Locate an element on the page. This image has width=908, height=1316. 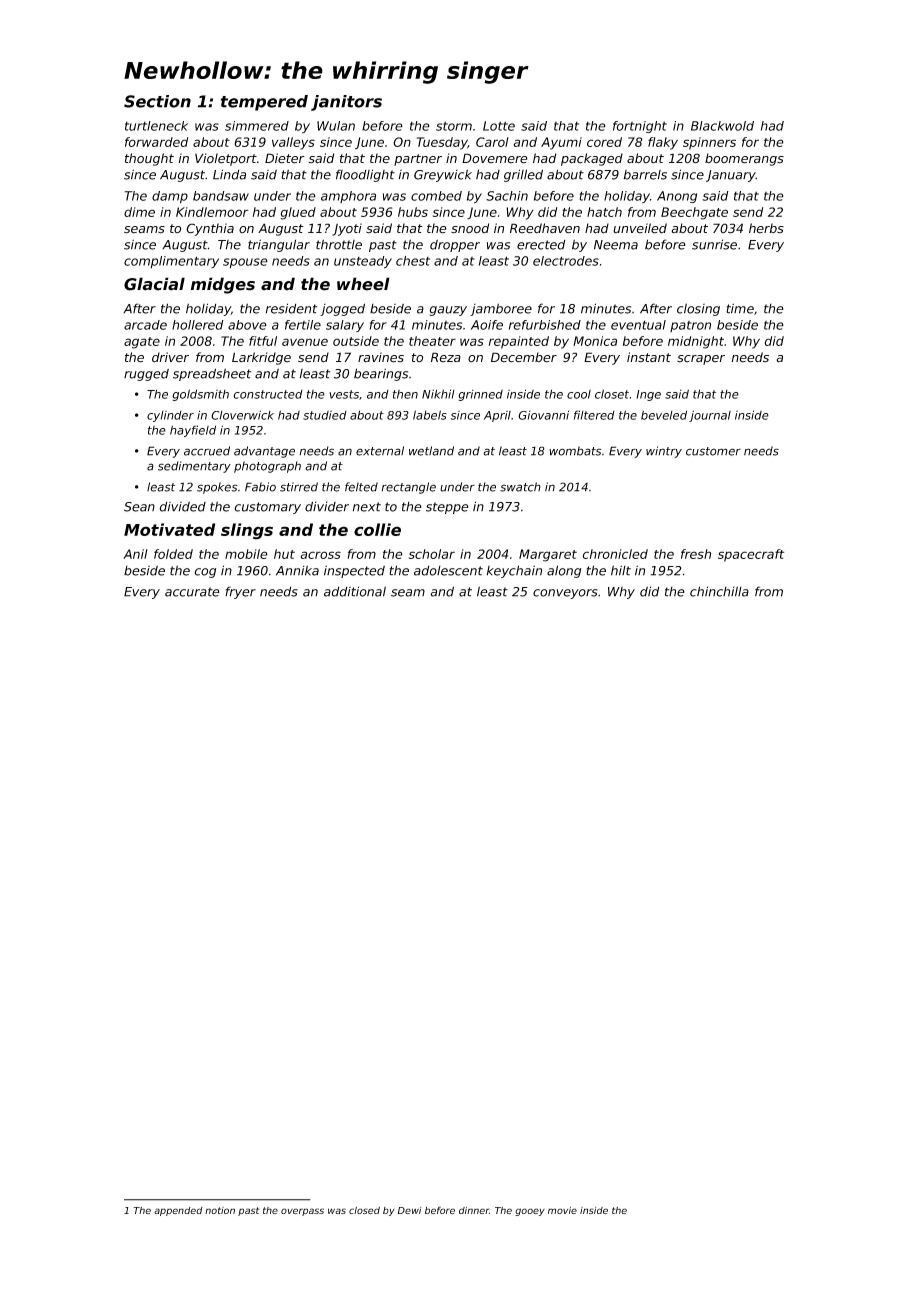
dinner is located at coordinates (474, 1210).
